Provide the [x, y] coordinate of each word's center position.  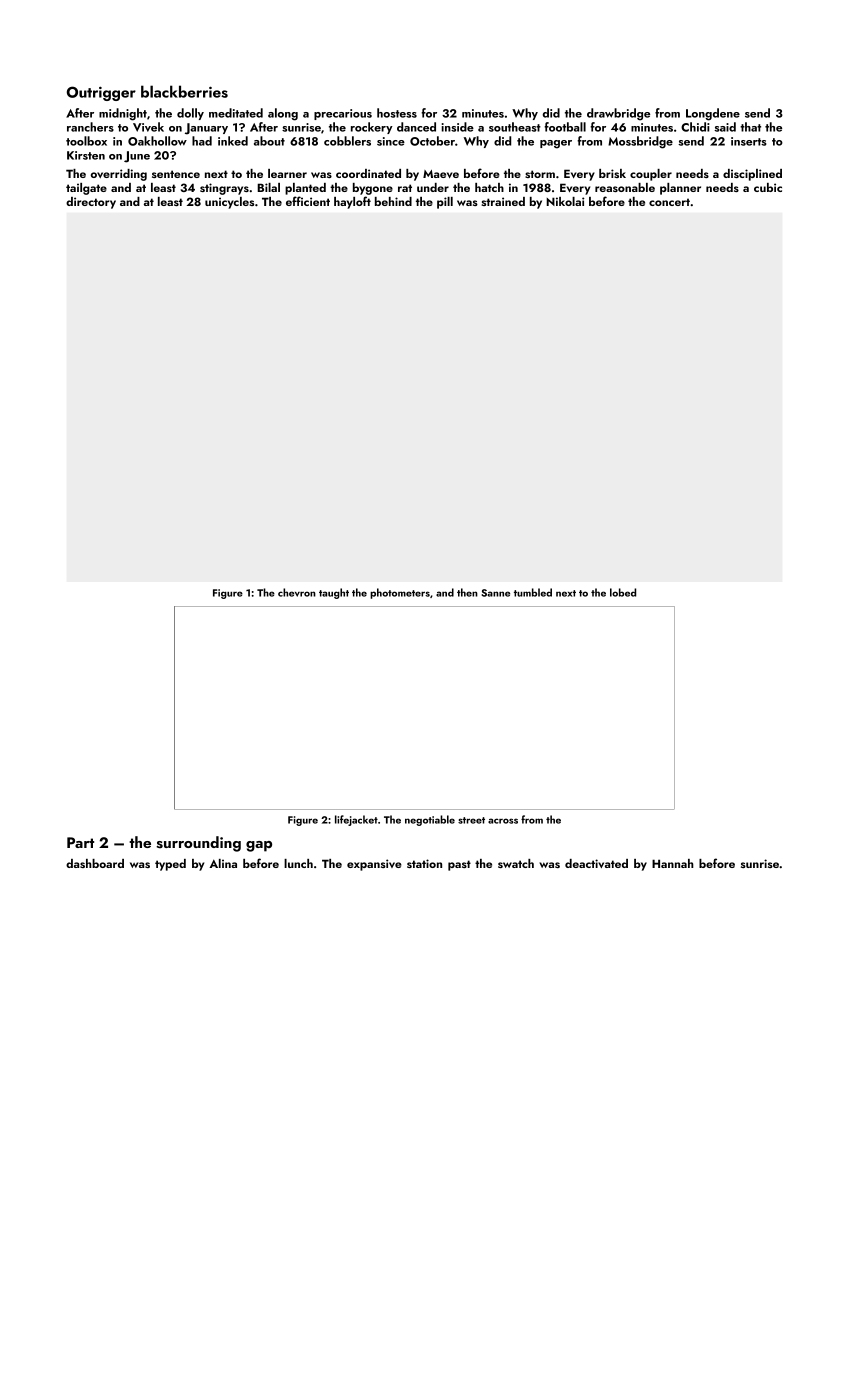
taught [334, 593]
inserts [749, 141]
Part [80, 842]
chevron [297, 592]
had [202, 141]
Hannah [673, 863]
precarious [343, 114]
